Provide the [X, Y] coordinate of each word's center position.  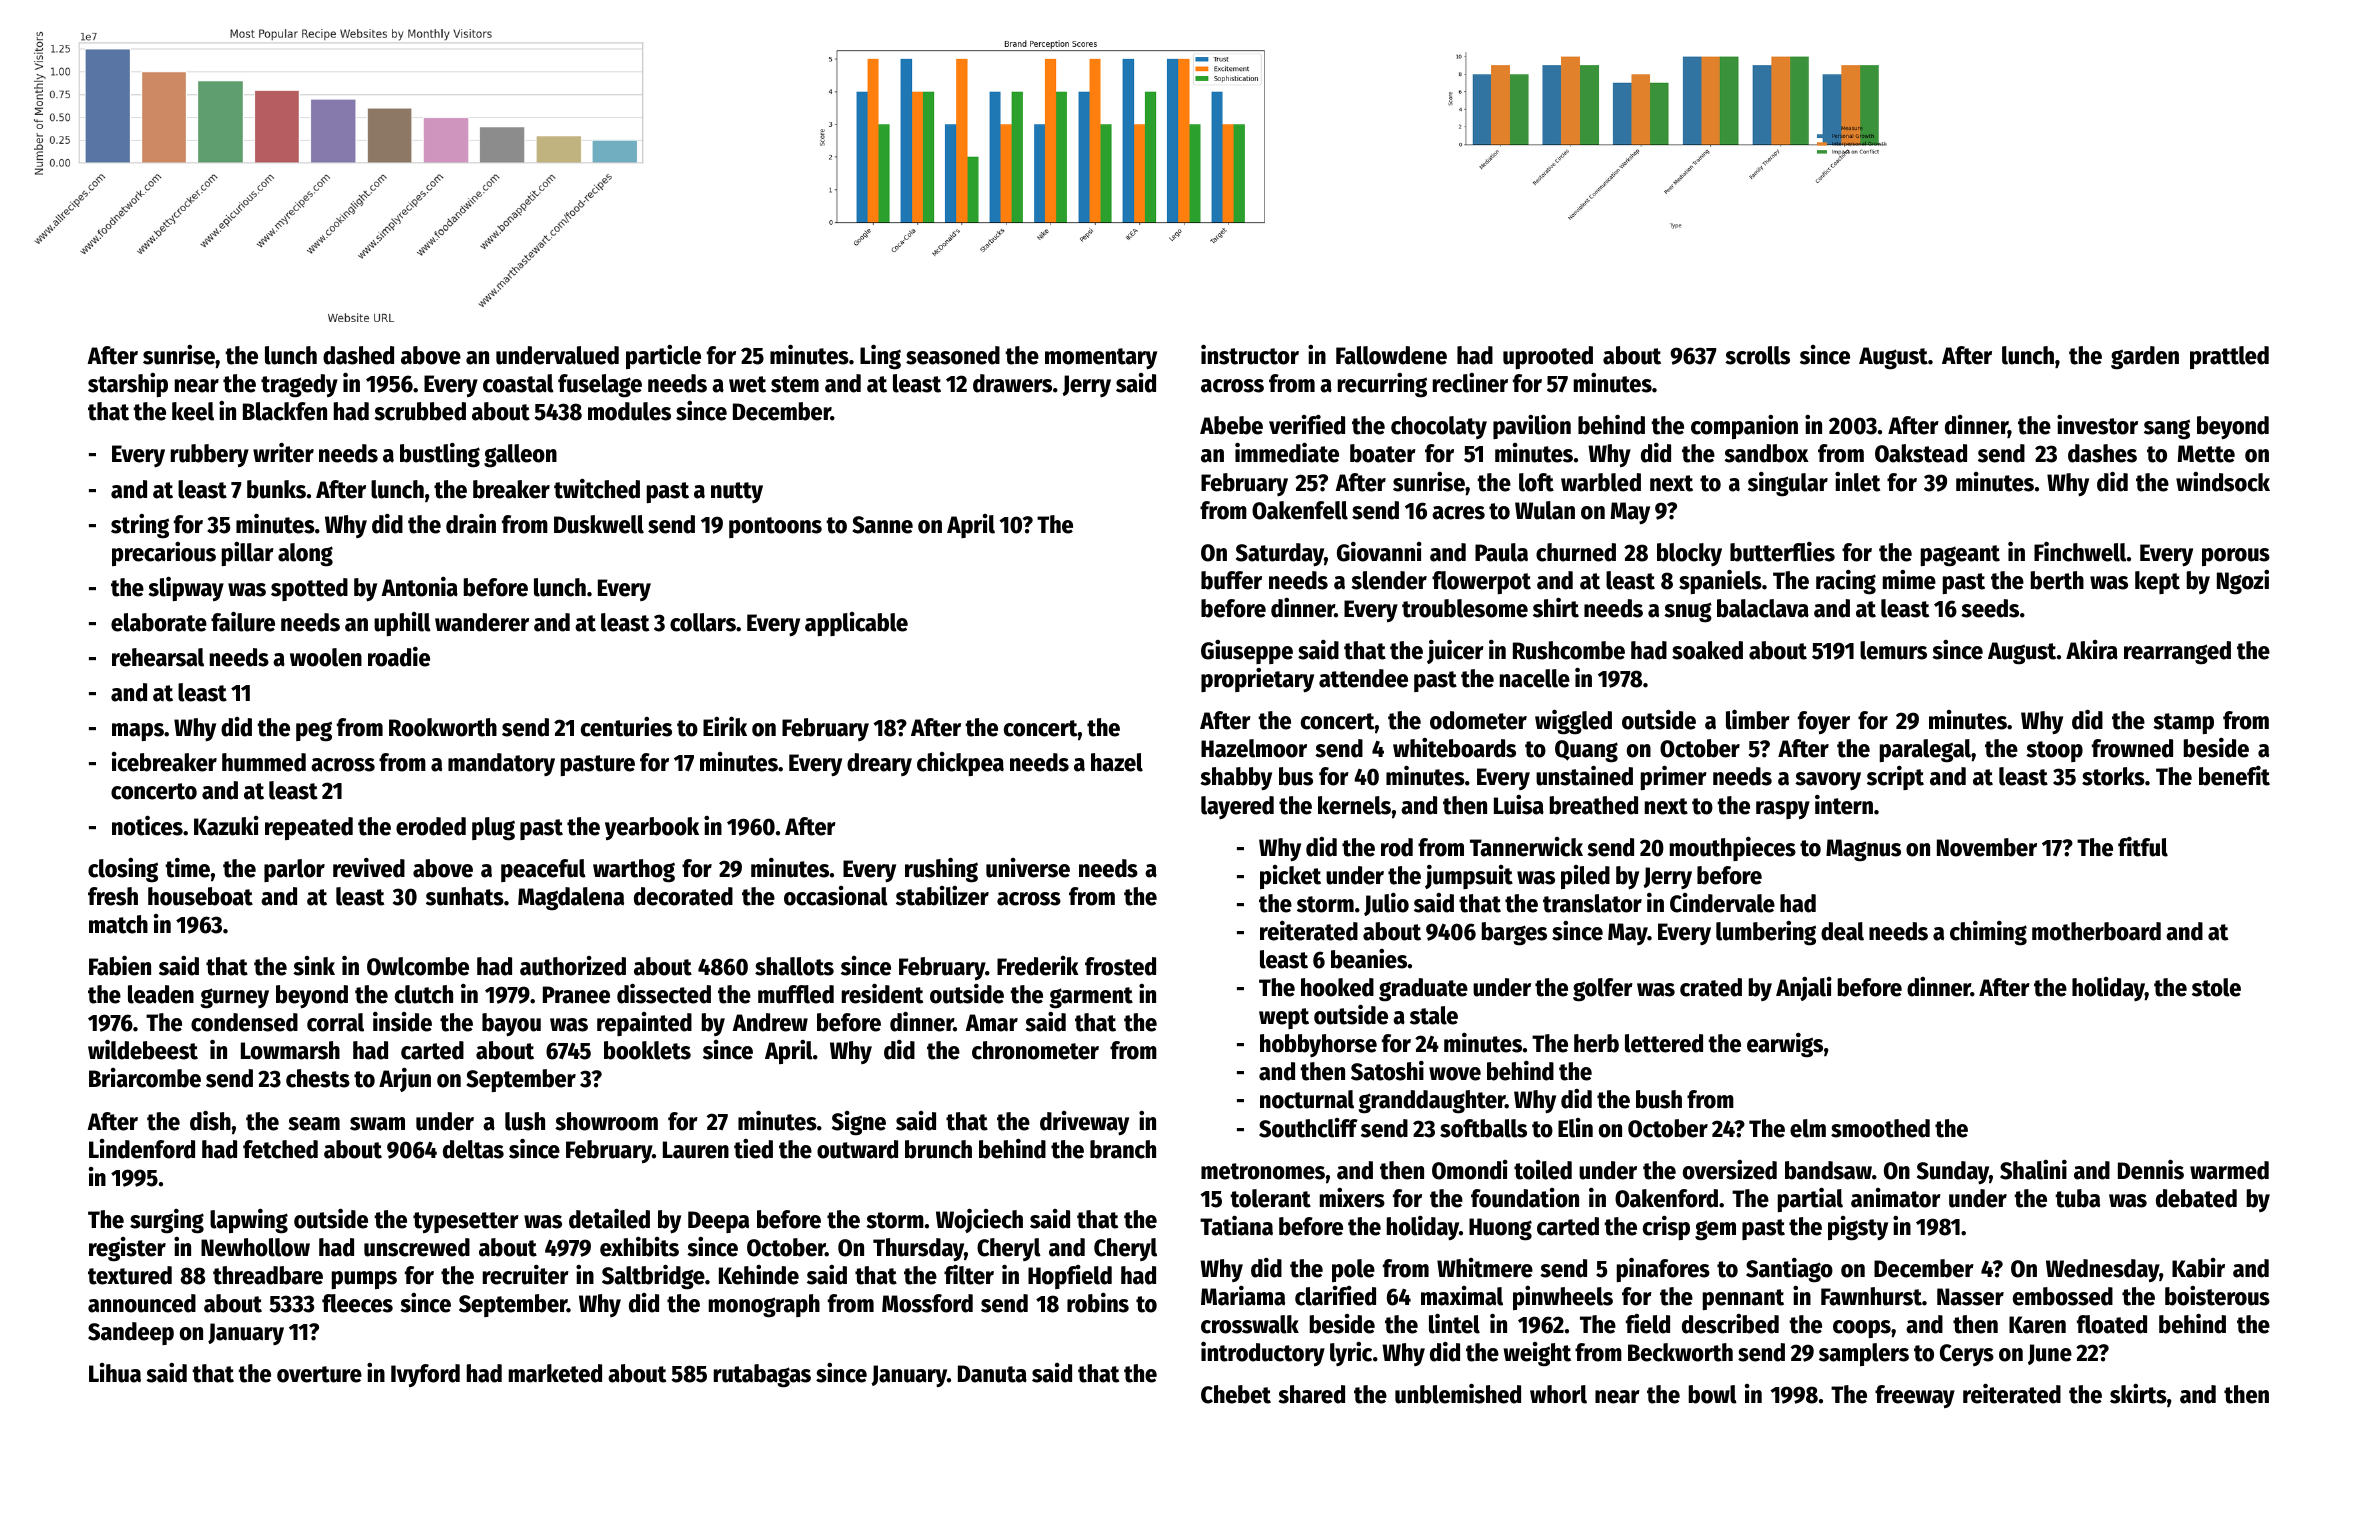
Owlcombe [418, 966]
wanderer [482, 622]
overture [319, 1374]
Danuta [992, 1374]
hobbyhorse [1318, 1045]
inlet [1857, 482]
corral [335, 1022]
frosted [1120, 966]
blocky [1689, 554]
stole [2216, 987]
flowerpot [1481, 582]
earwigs [1785, 1045]
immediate [1287, 452]
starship [128, 385]
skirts [2138, 1394]
